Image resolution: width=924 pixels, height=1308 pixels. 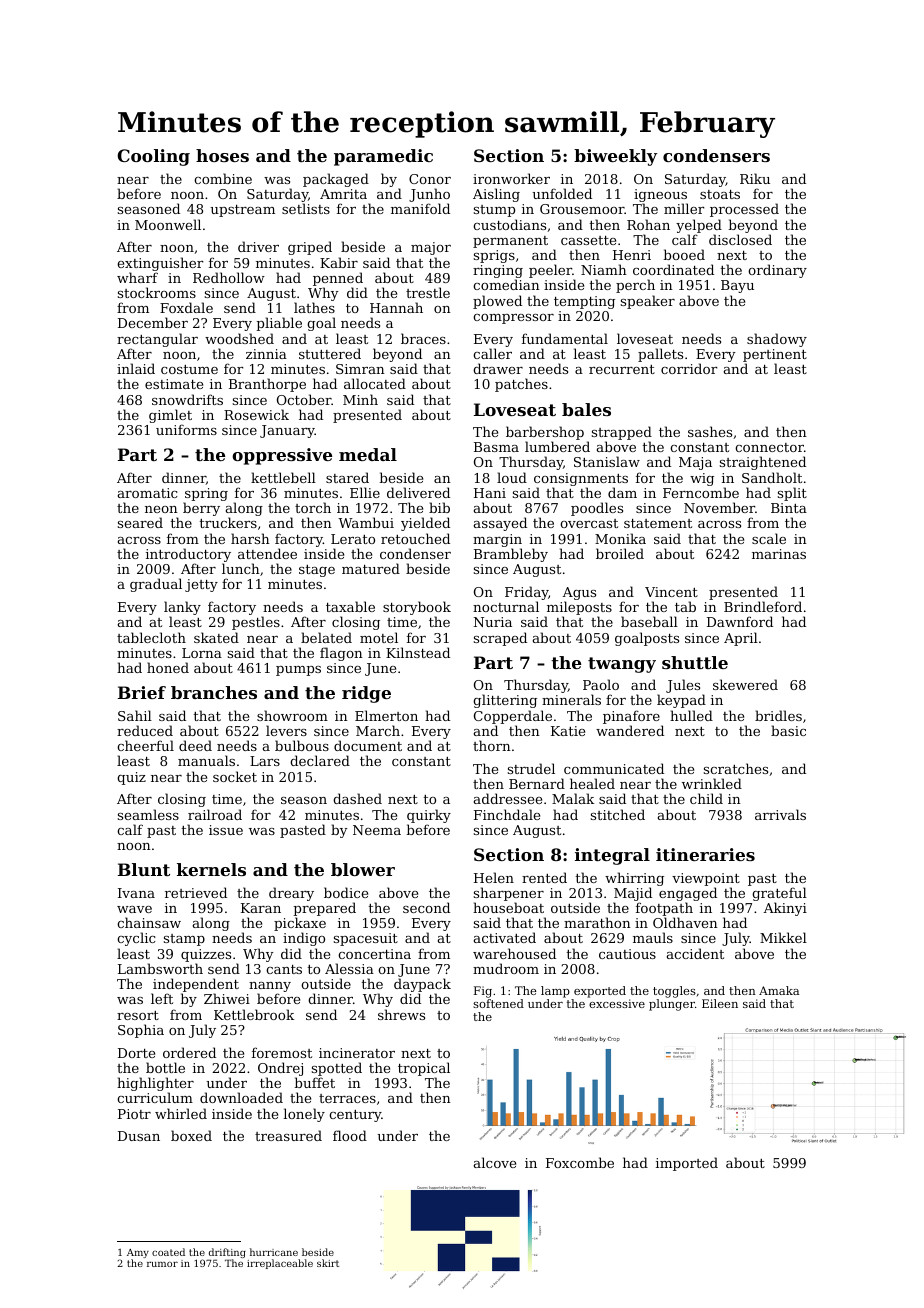 I want to click on Riku, so click(x=755, y=178).
